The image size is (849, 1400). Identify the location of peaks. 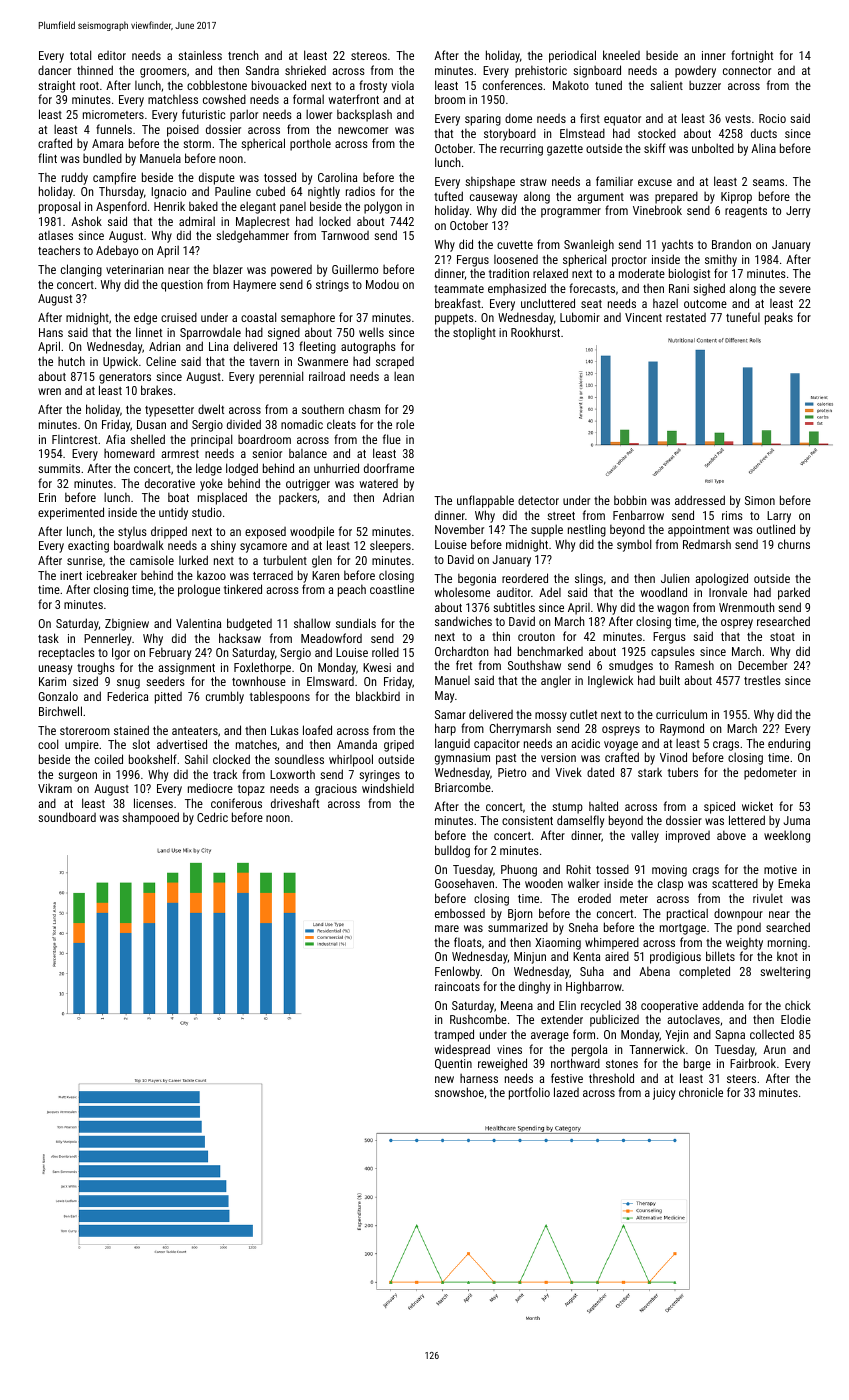
(779, 318).
